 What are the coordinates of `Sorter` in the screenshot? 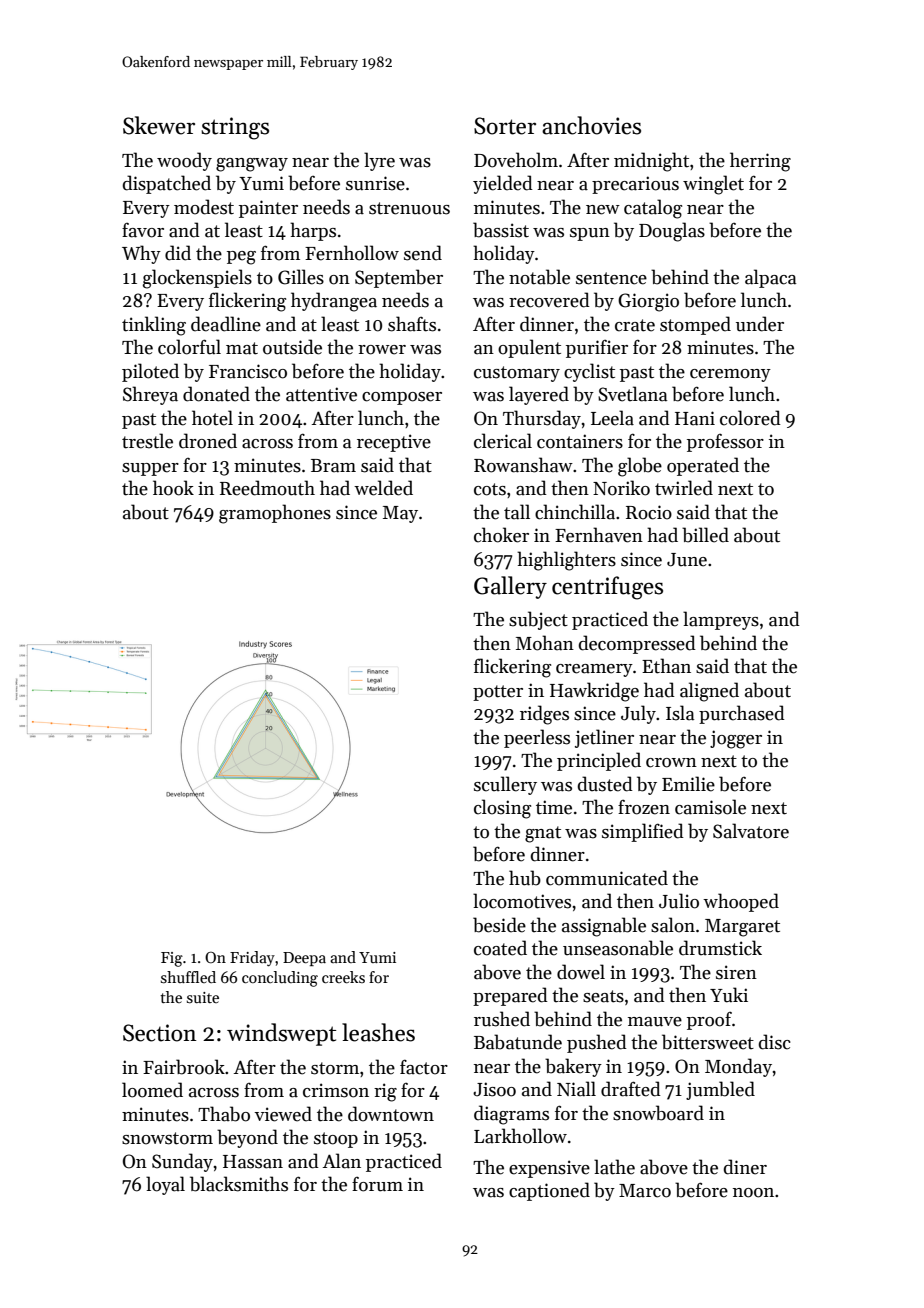 It's located at (505, 126).
